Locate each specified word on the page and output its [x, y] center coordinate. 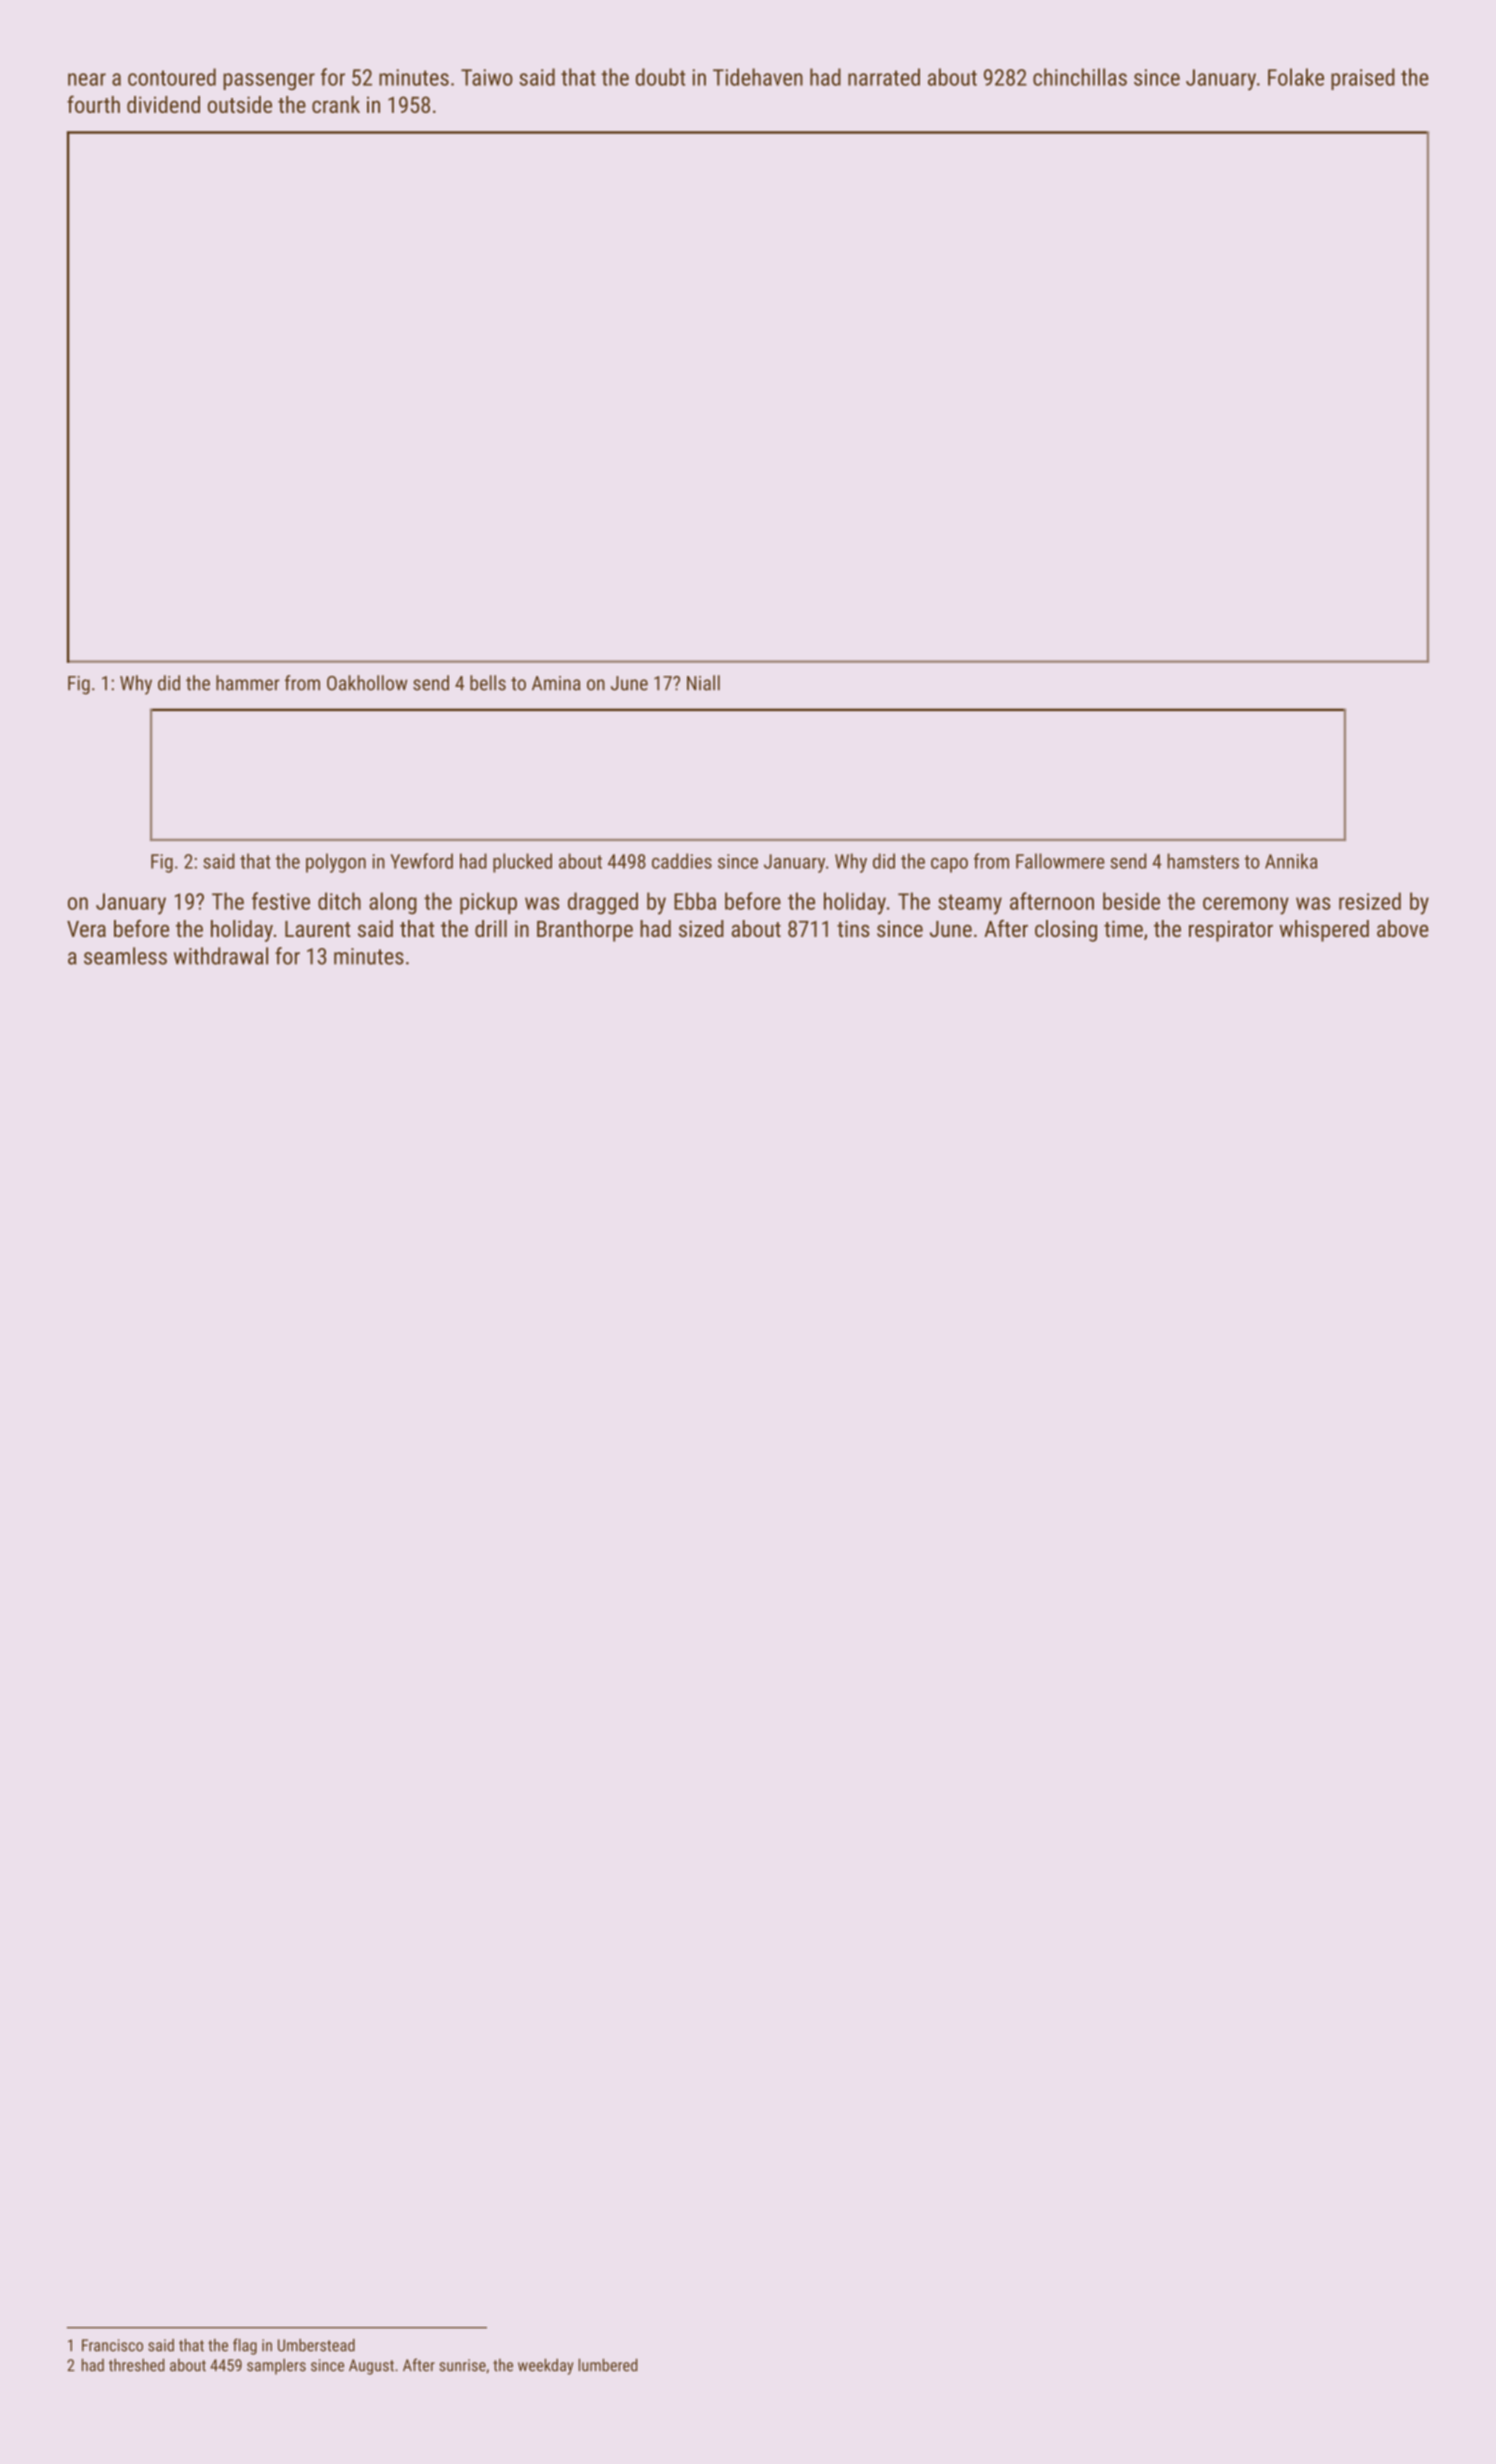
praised [1363, 79]
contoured [172, 77]
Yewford [421, 861]
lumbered [607, 2365]
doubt [660, 77]
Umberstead [316, 2345]
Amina [556, 683]
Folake [1296, 77]
